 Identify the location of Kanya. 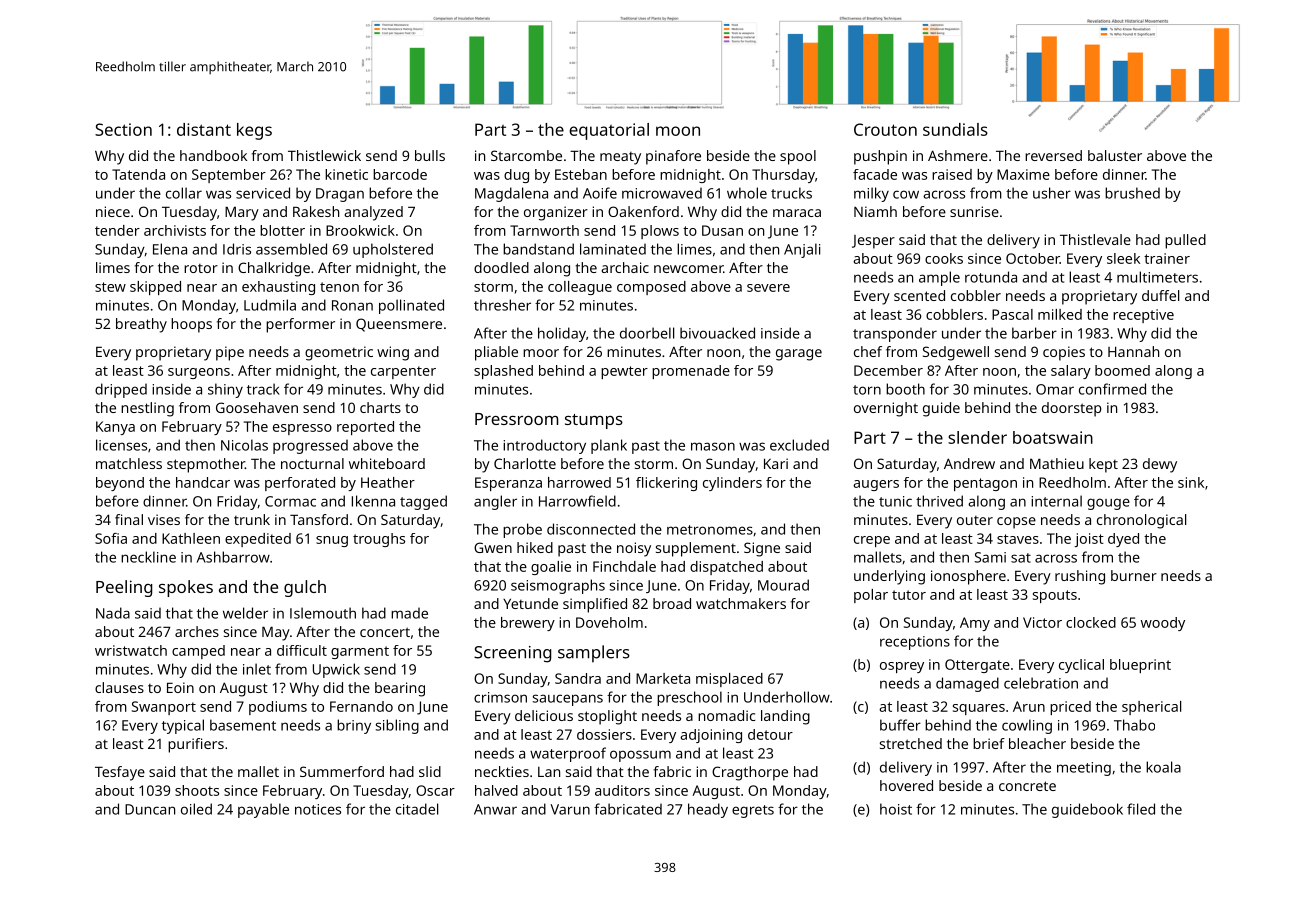
(115, 428).
